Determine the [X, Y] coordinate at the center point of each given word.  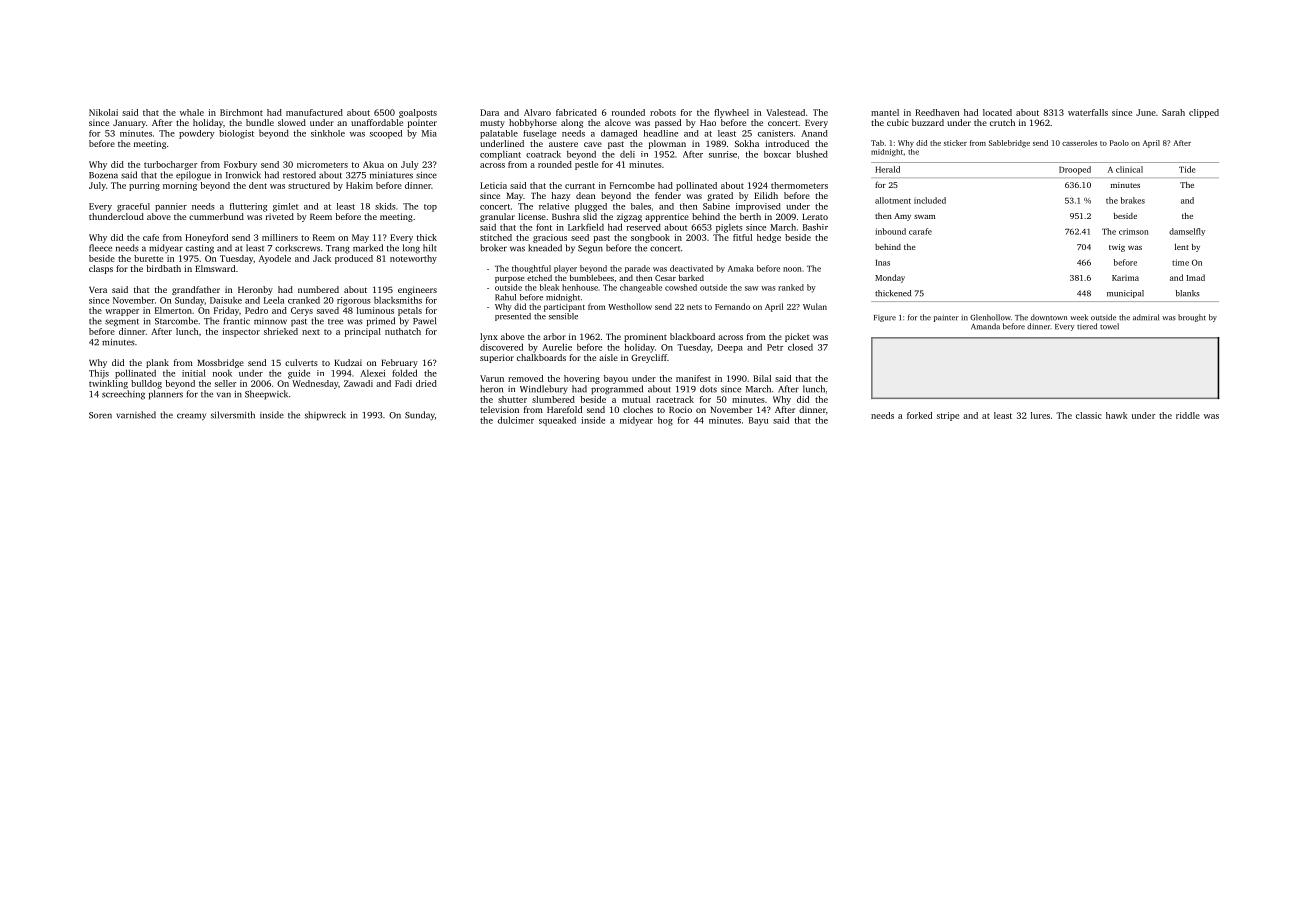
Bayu [758, 421]
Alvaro [537, 112]
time [1180, 262]
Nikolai [103, 112]
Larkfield [586, 227]
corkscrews [297, 248]
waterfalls [1088, 112]
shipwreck [325, 416]
